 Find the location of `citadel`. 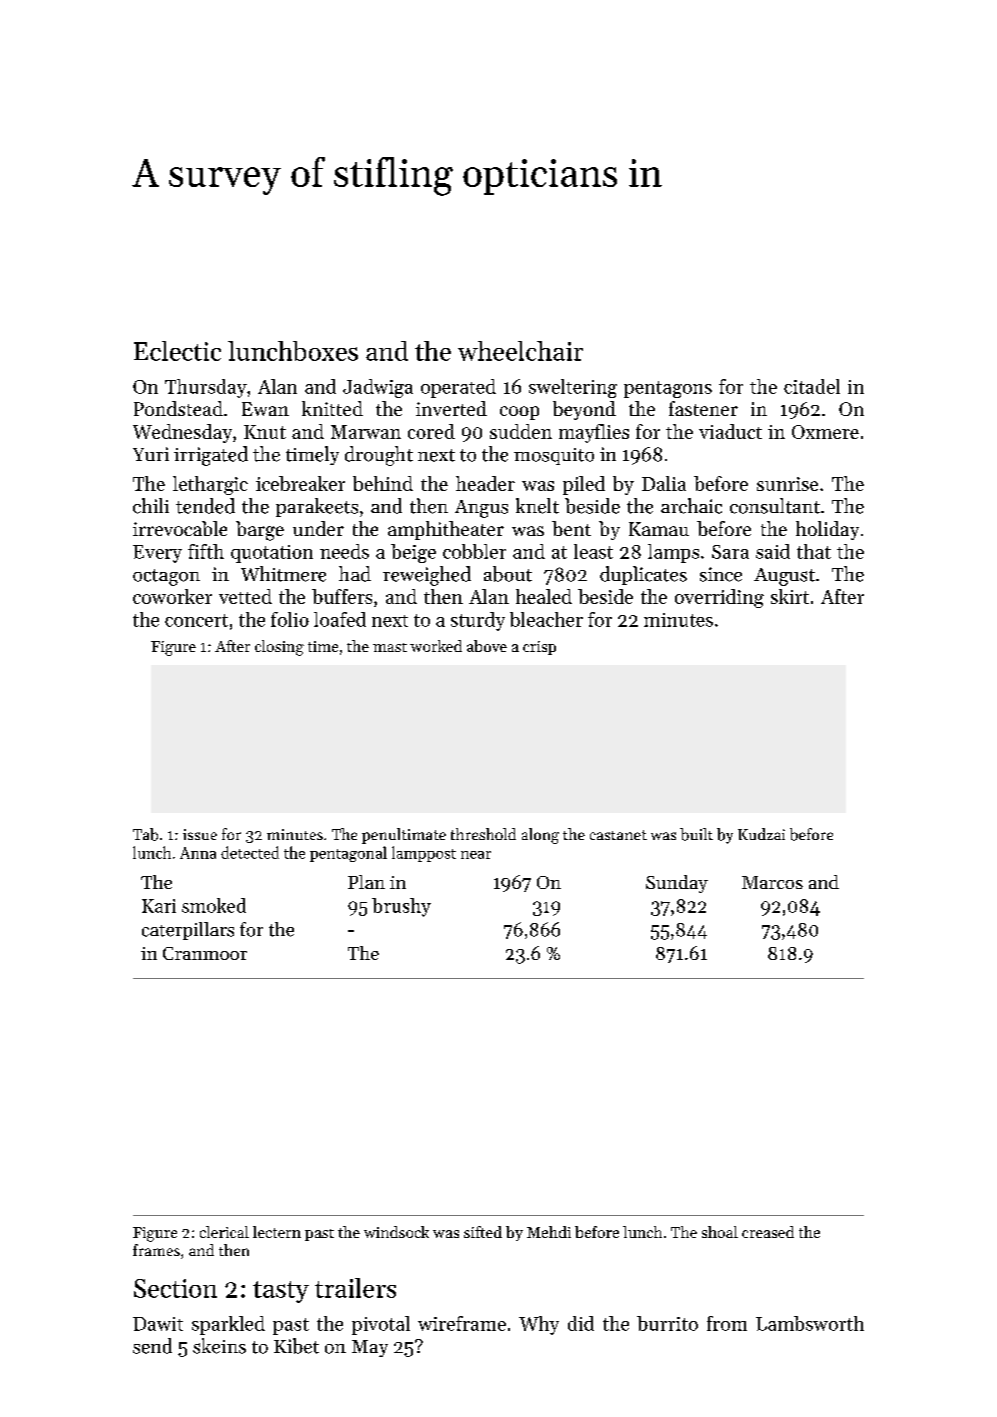

citadel is located at coordinates (812, 386).
